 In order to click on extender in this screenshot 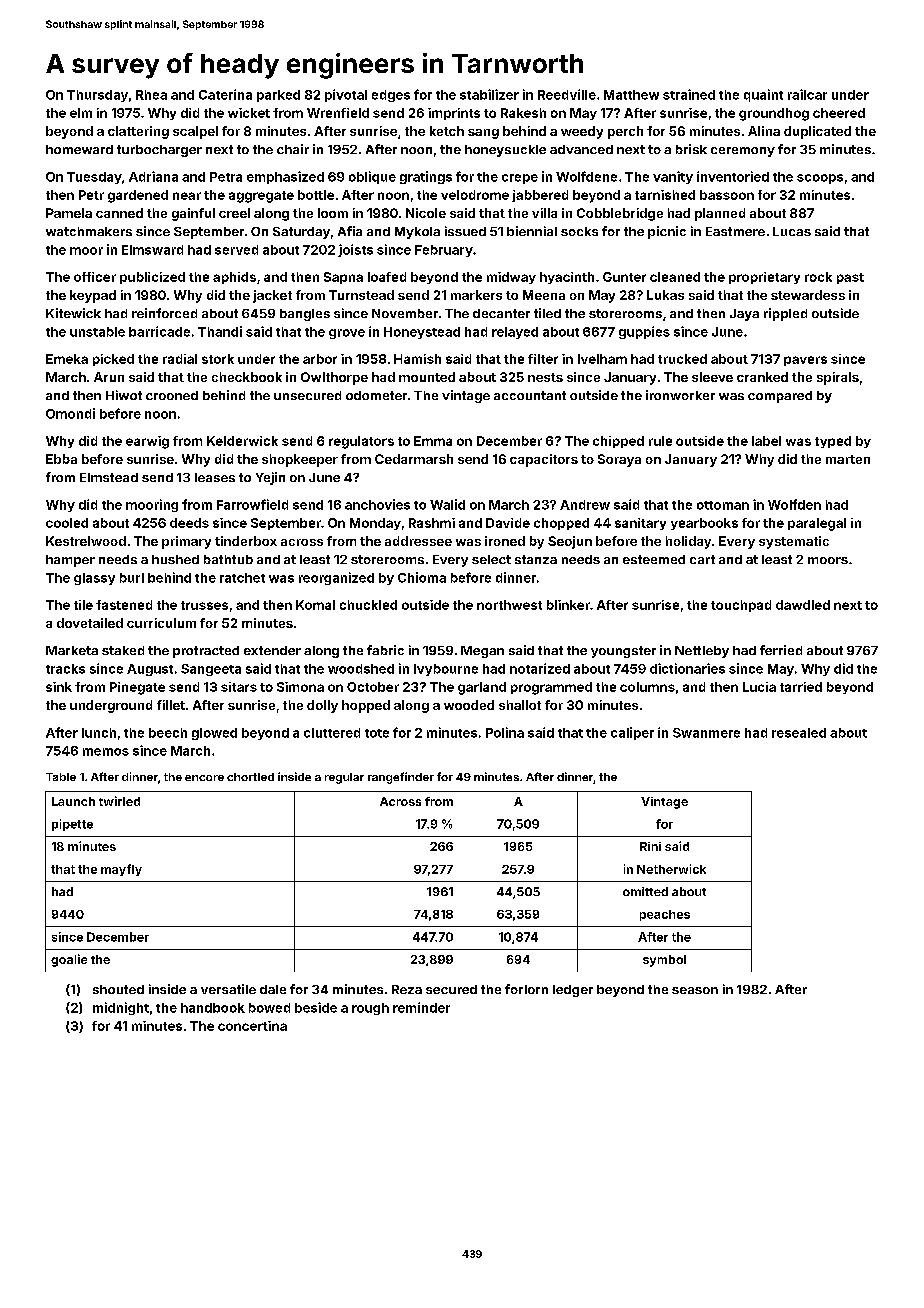, I will do `click(272, 650)`.
